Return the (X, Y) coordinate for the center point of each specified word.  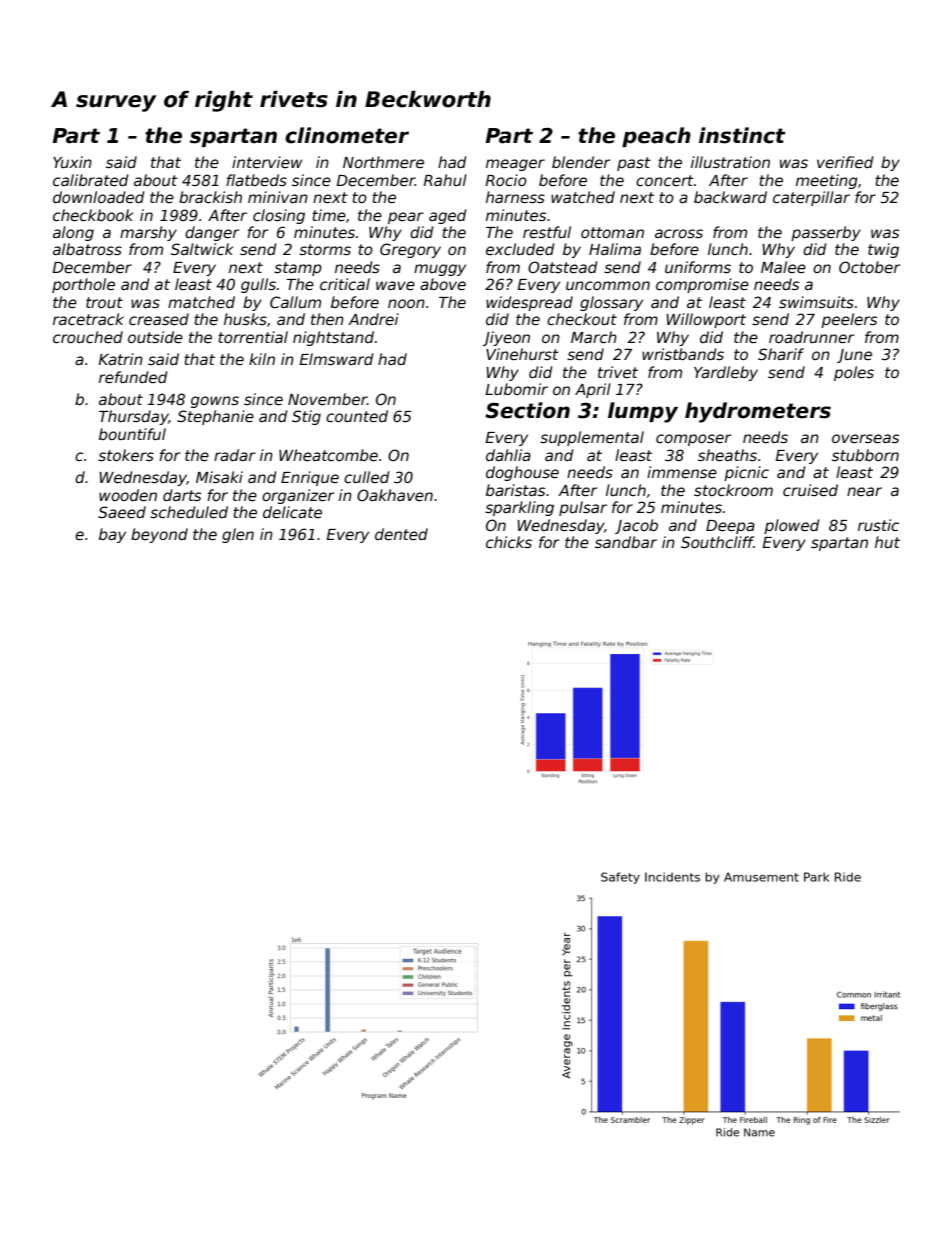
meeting (827, 181)
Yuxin (72, 162)
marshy (148, 233)
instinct (742, 135)
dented (401, 534)
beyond (159, 535)
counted (357, 416)
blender (581, 162)
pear (405, 218)
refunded (133, 377)
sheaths (727, 455)
